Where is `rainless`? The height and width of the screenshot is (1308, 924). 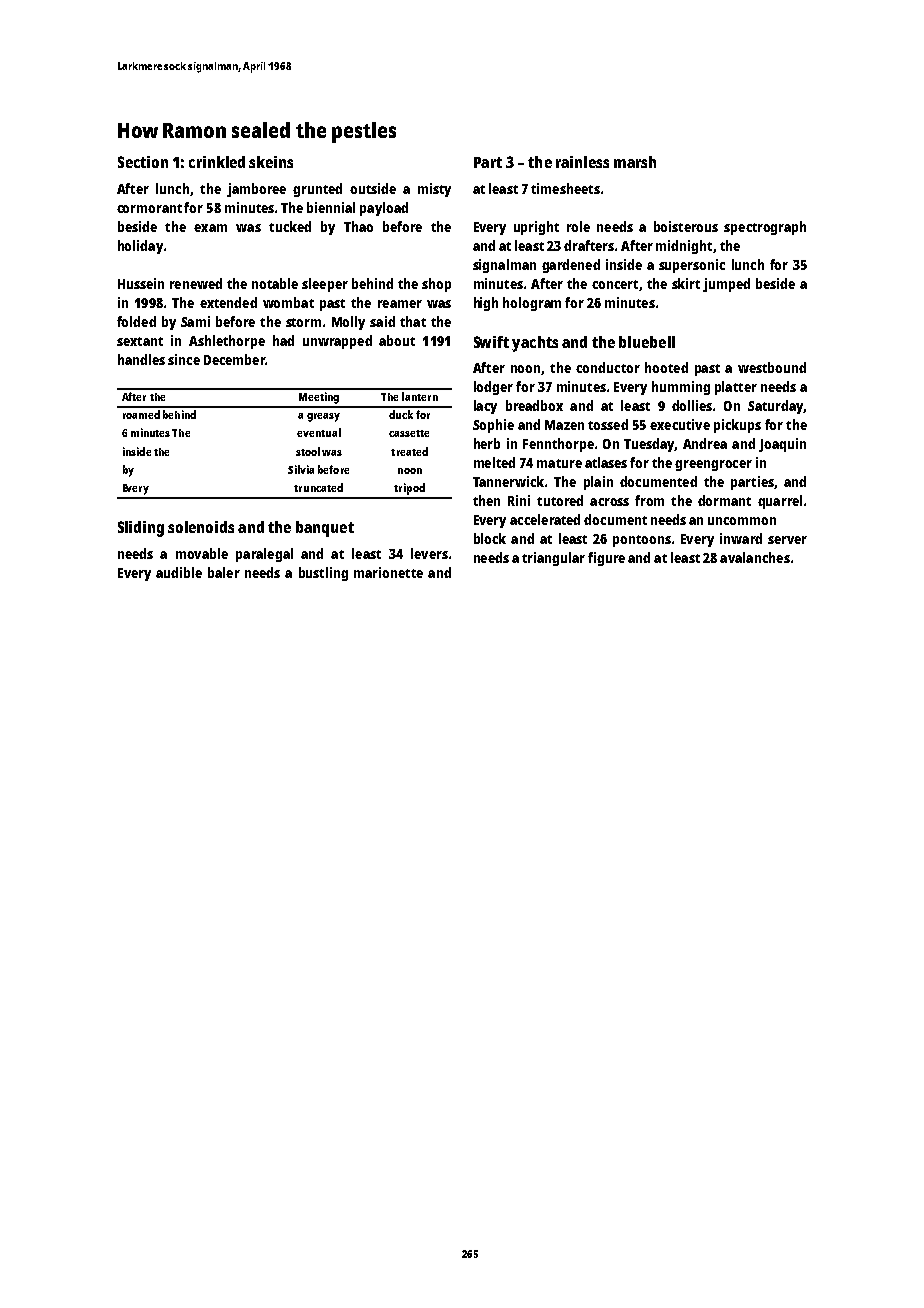
rainless is located at coordinates (582, 162).
